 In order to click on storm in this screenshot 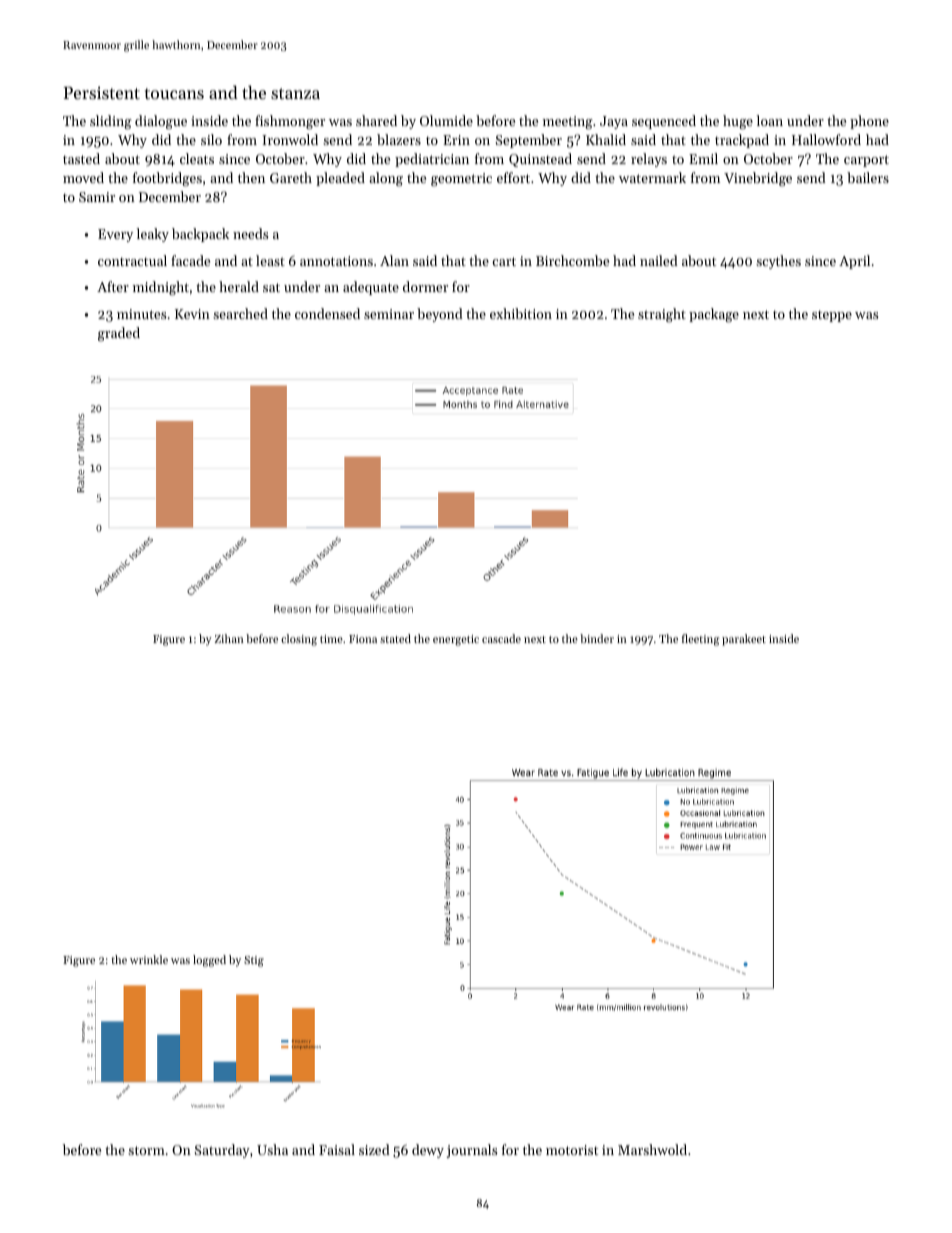, I will do `click(146, 1150)`.
